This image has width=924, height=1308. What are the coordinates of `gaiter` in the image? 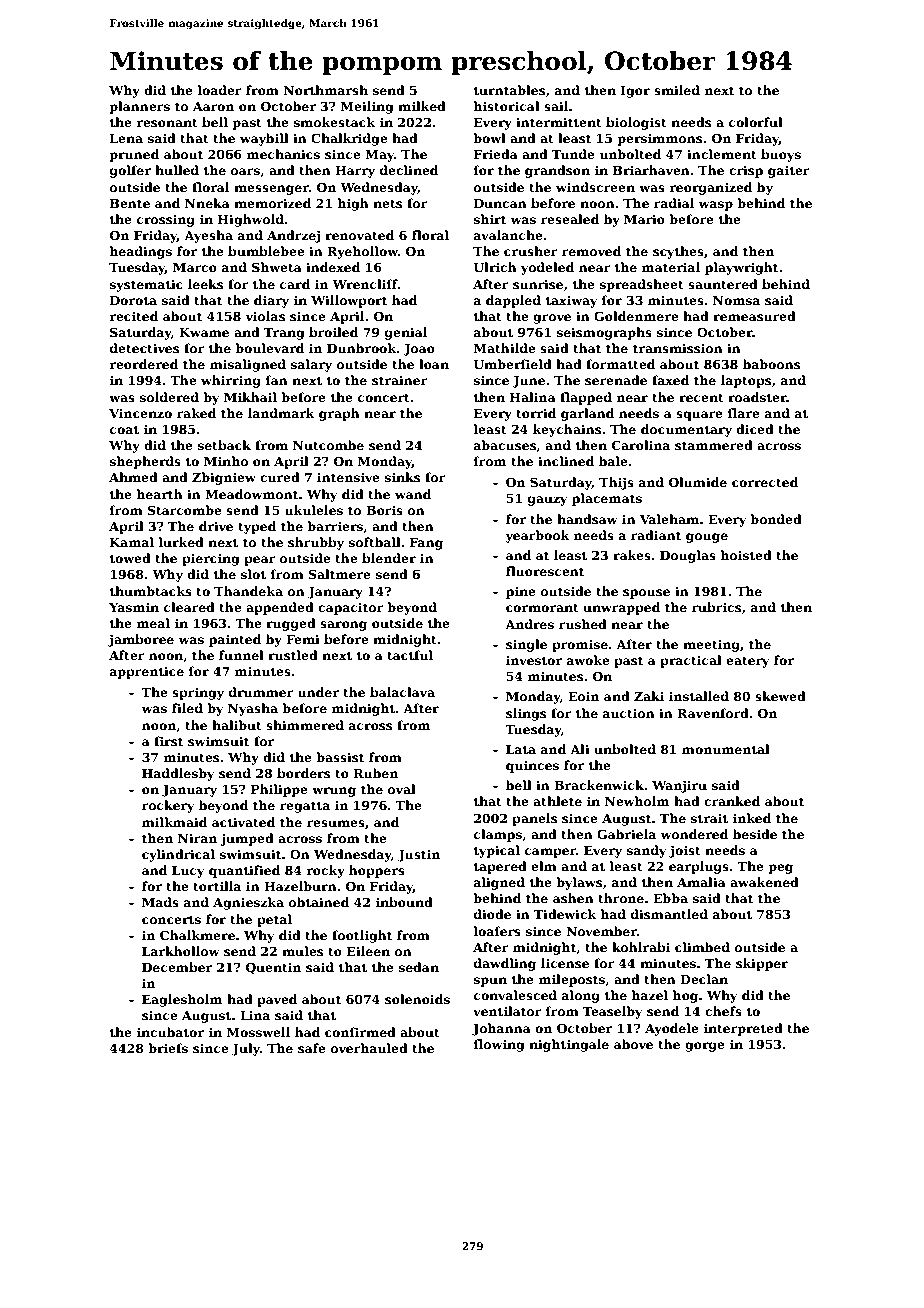 It's located at (789, 171).
